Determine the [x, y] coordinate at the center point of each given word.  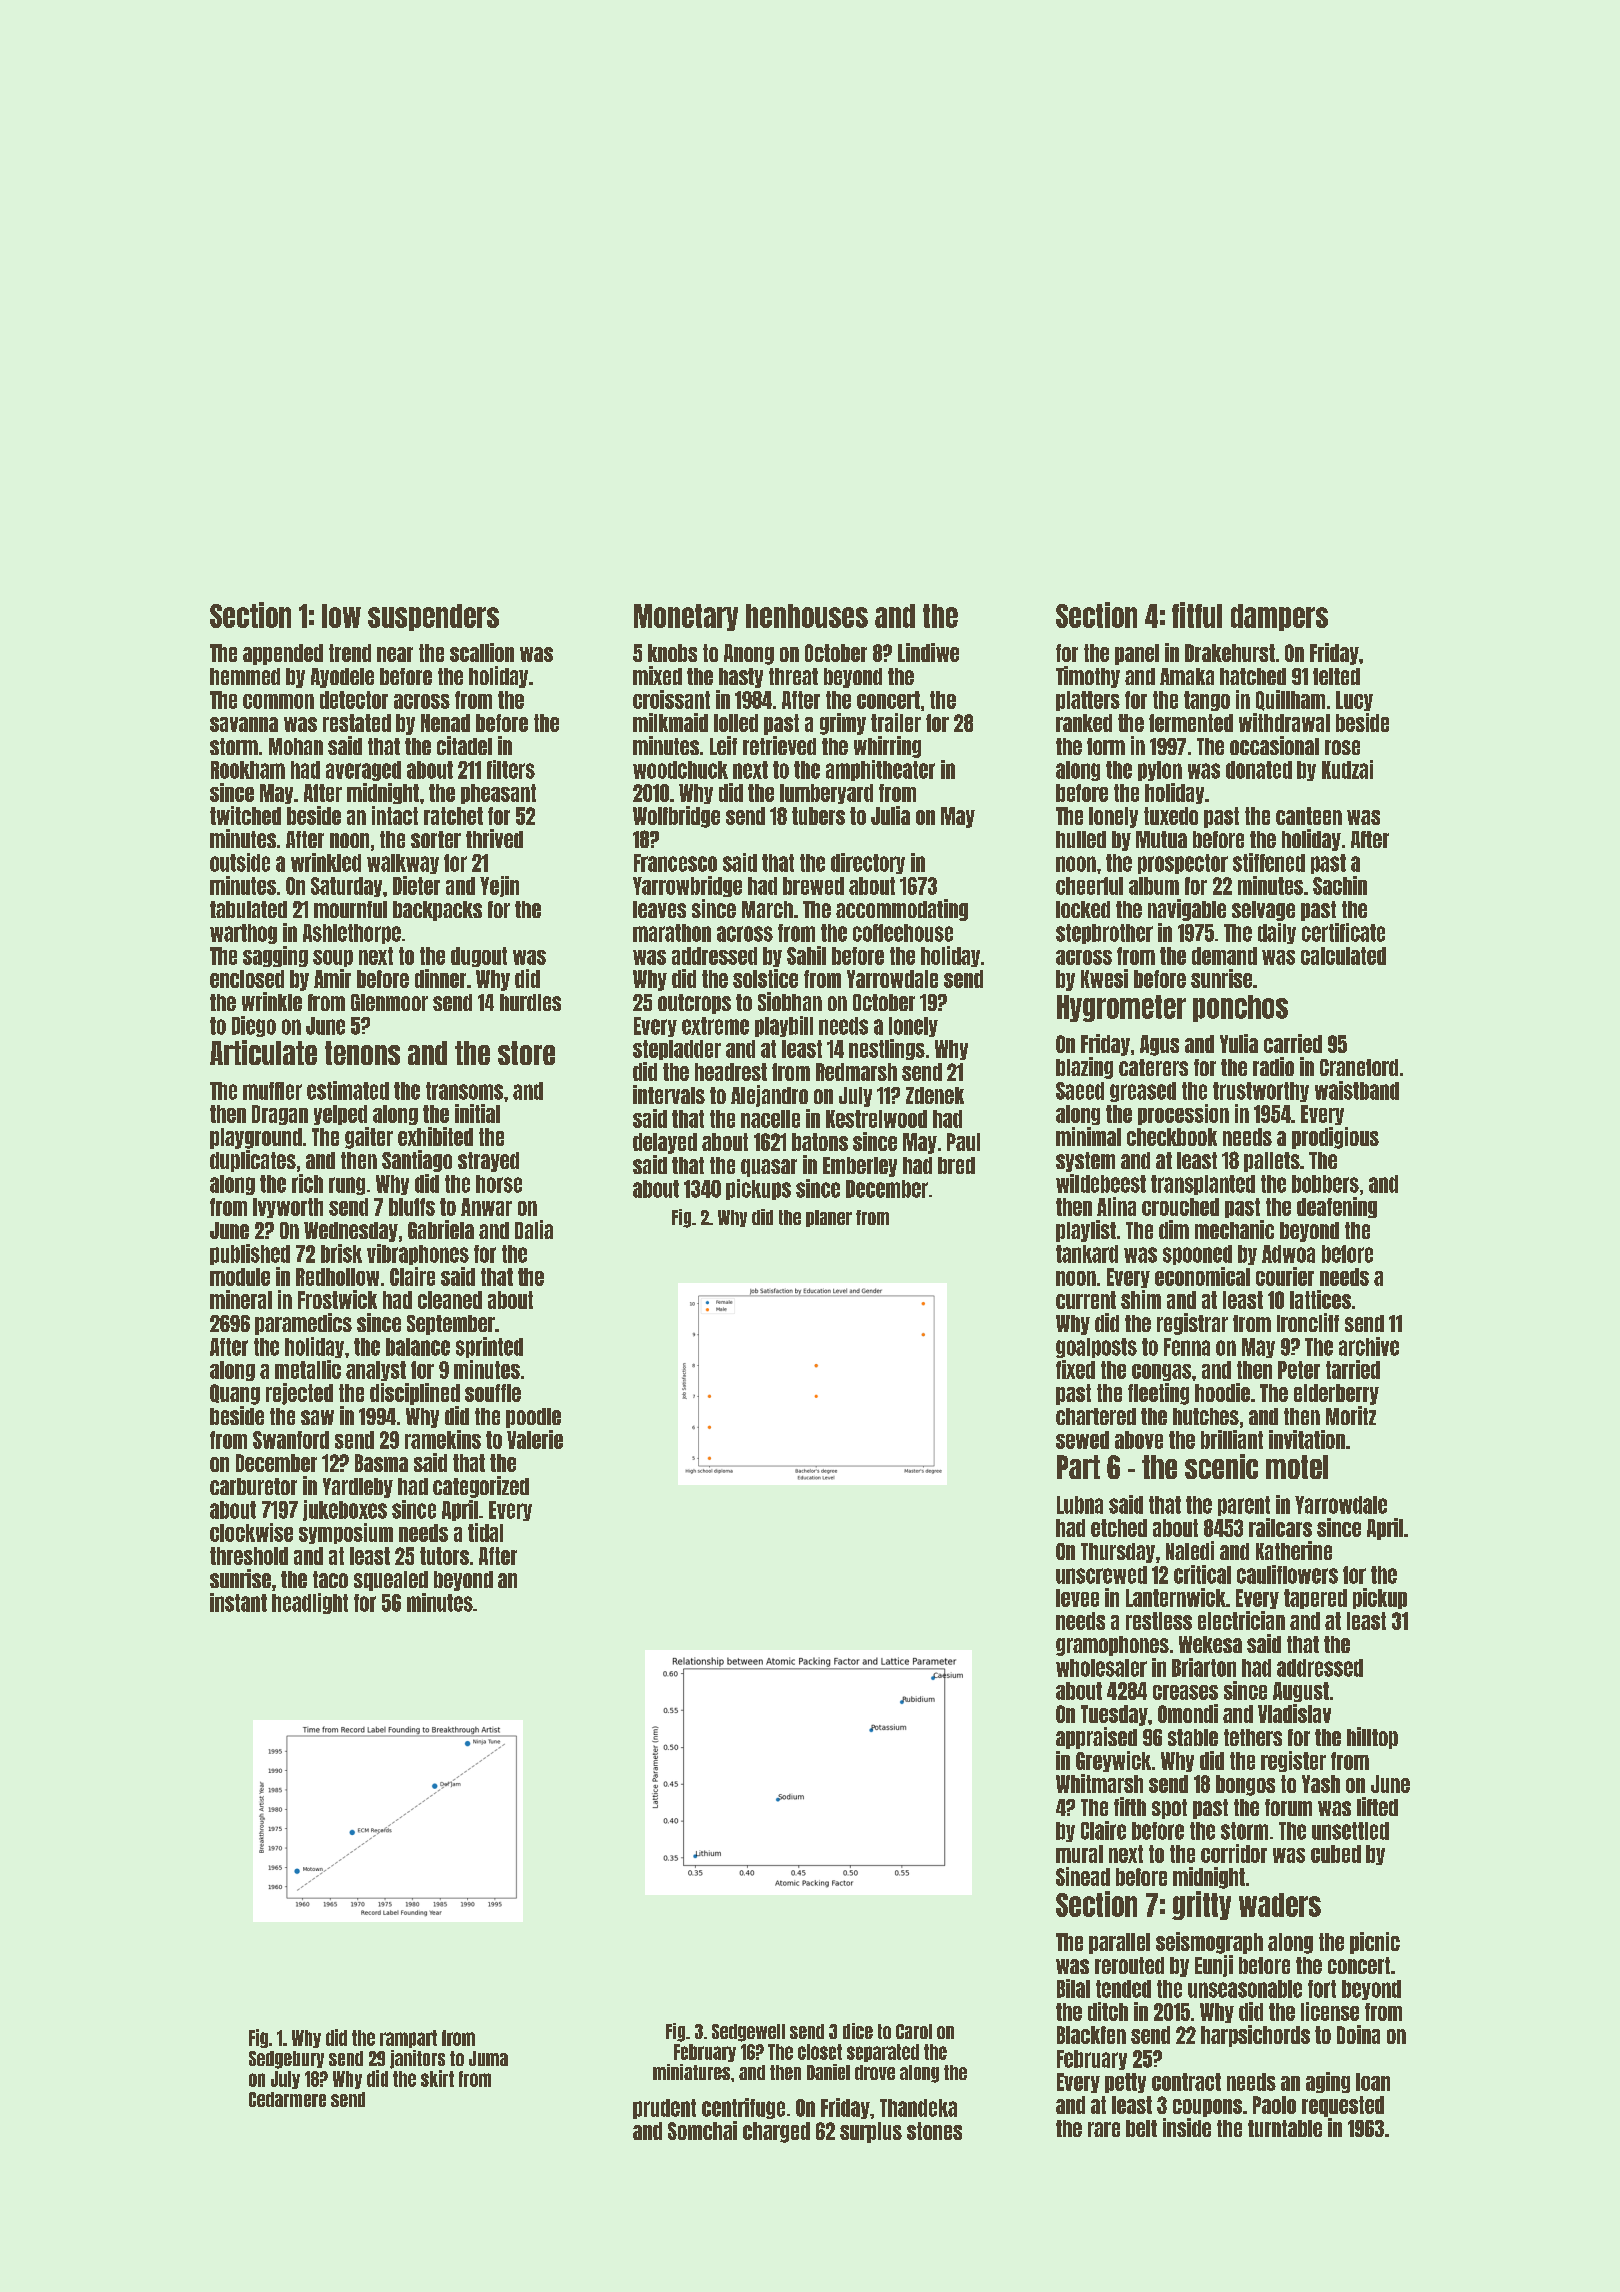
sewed [1082, 1440]
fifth [1130, 1806]
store [526, 1053]
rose [1342, 747]
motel [1297, 1467]
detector [354, 700]
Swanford [291, 1440]
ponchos [1240, 1008]
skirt [437, 2078]
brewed [813, 886]
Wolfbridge [676, 817]
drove [875, 2072]
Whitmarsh [1099, 1783]
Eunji [1214, 1966]
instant [238, 1602]
